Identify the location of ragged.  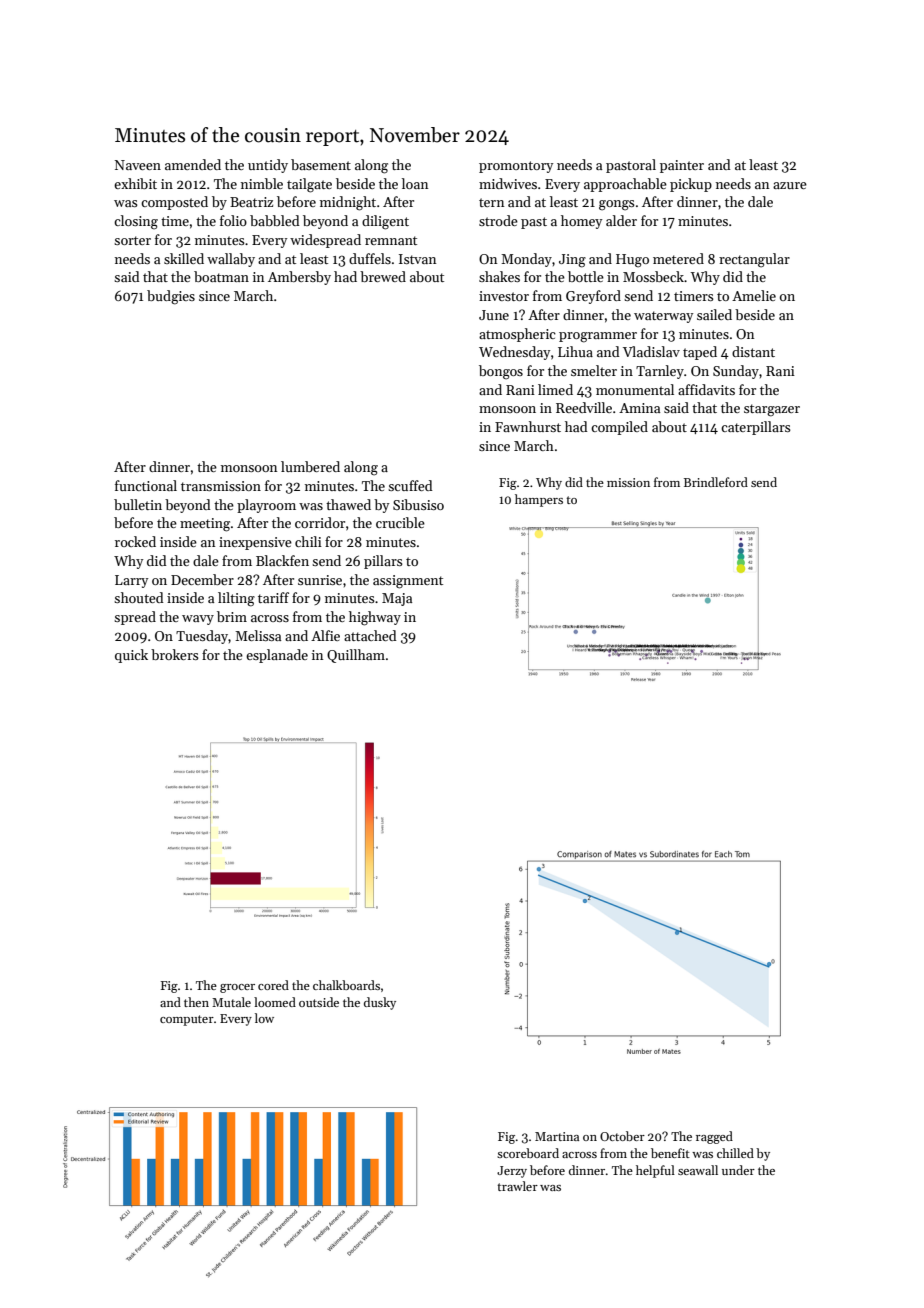
(714, 1137).
